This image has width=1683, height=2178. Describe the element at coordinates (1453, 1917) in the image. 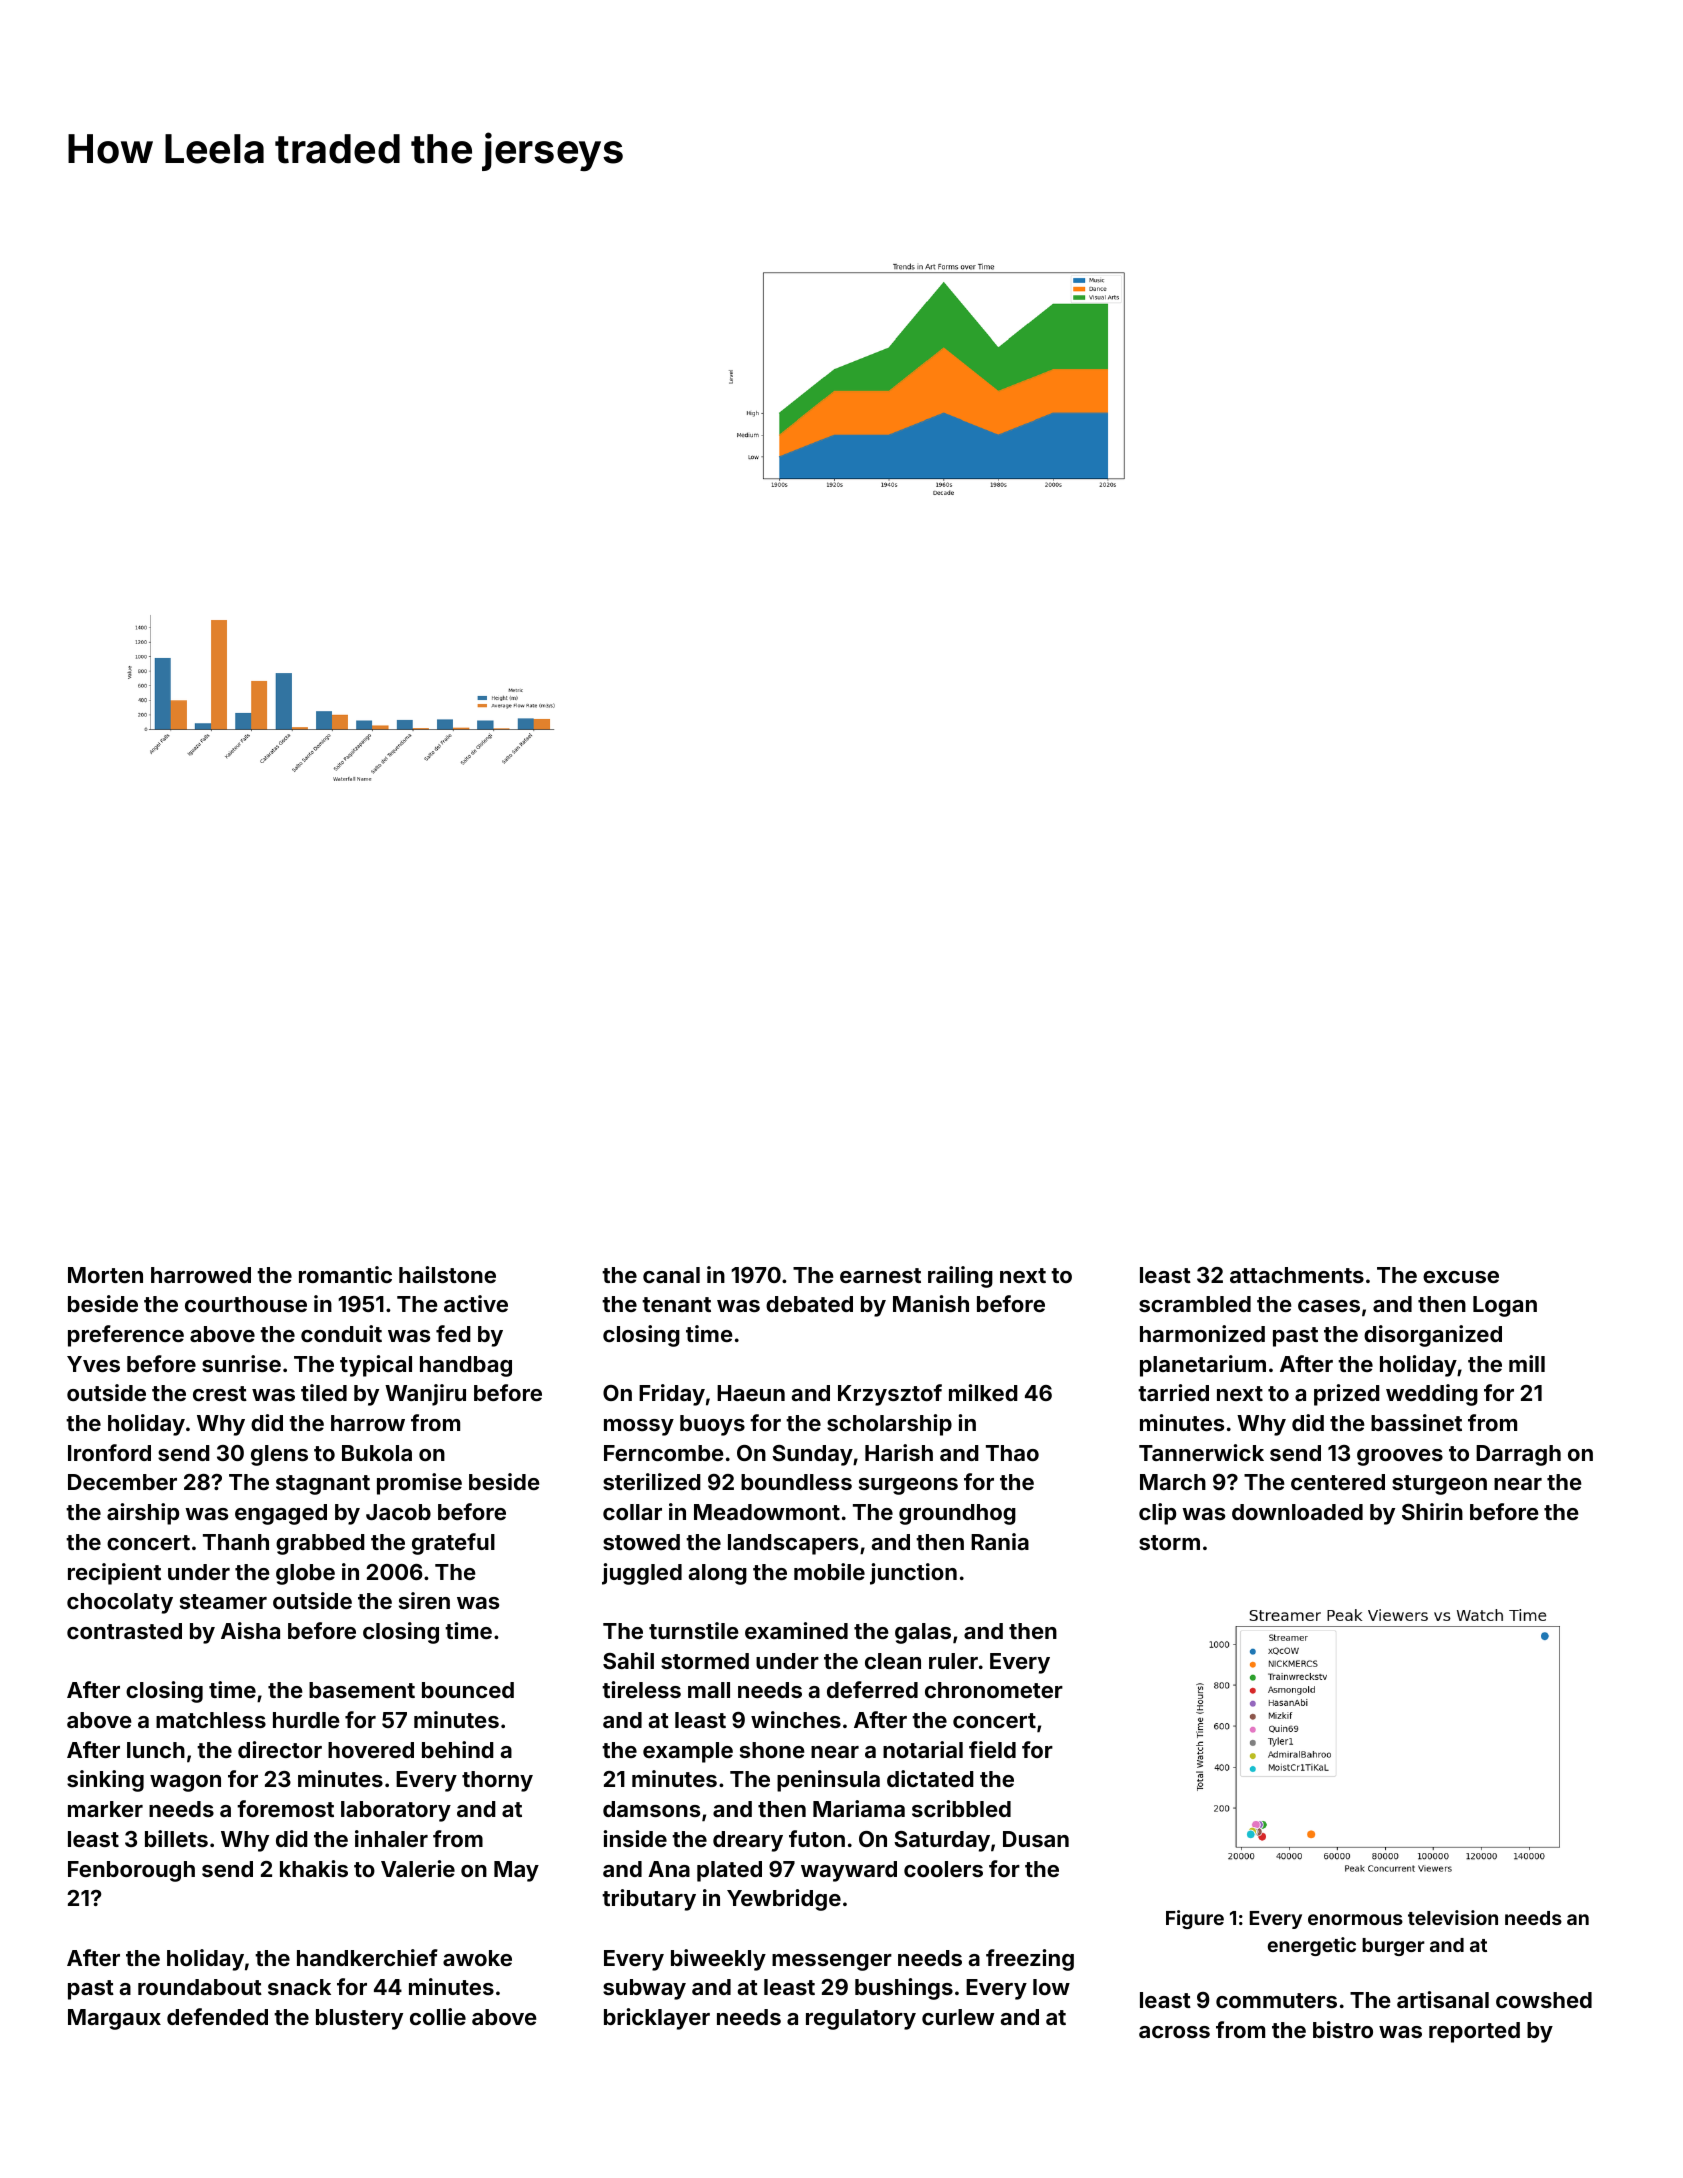

I see `television` at that location.
